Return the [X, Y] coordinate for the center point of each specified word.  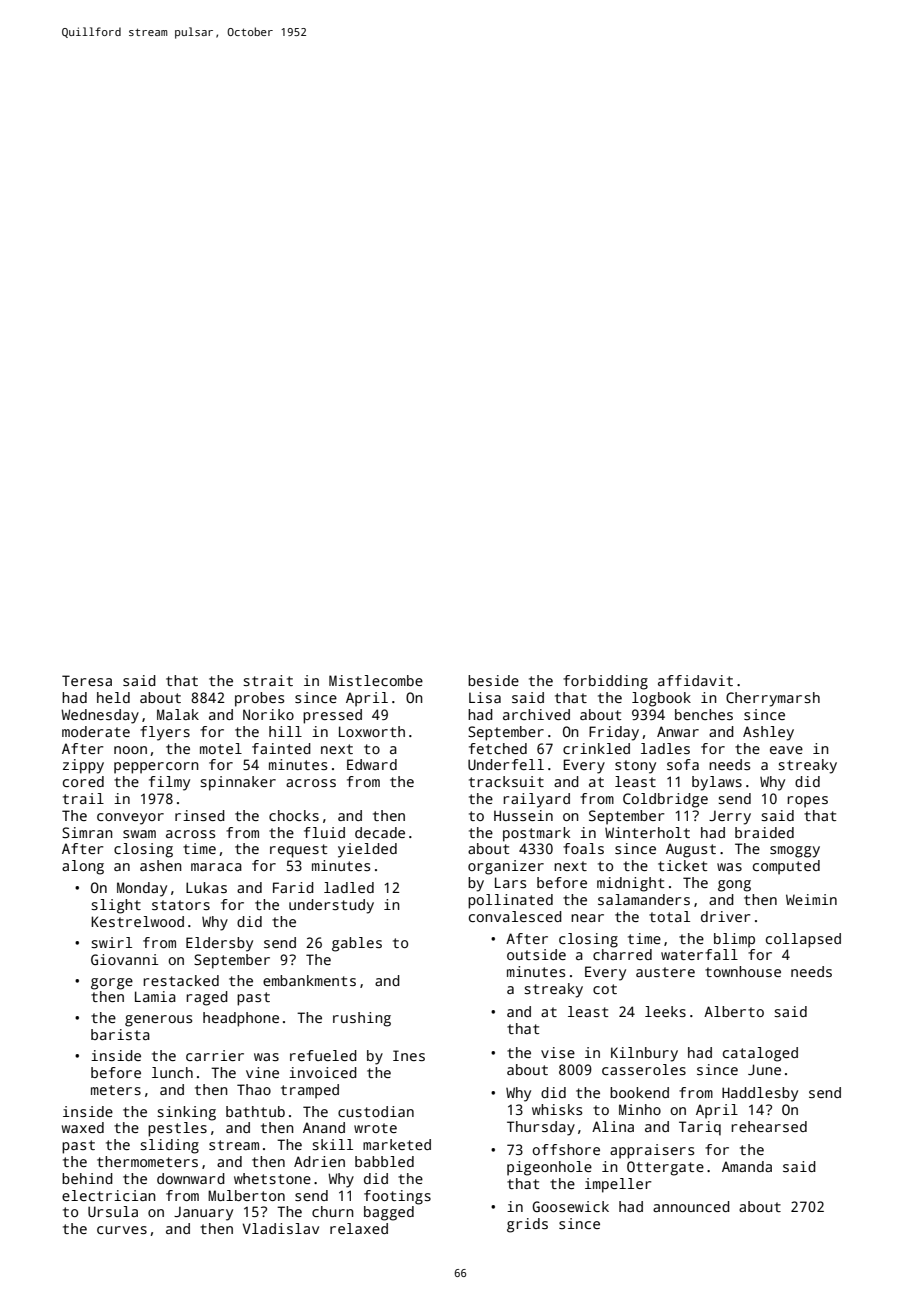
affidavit [695, 680]
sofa [683, 764]
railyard [536, 800]
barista [120, 1034]
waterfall [699, 954]
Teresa [87, 680]
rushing [362, 1019]
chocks [294, 815]
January [203, 1213]
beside [493, 680]
